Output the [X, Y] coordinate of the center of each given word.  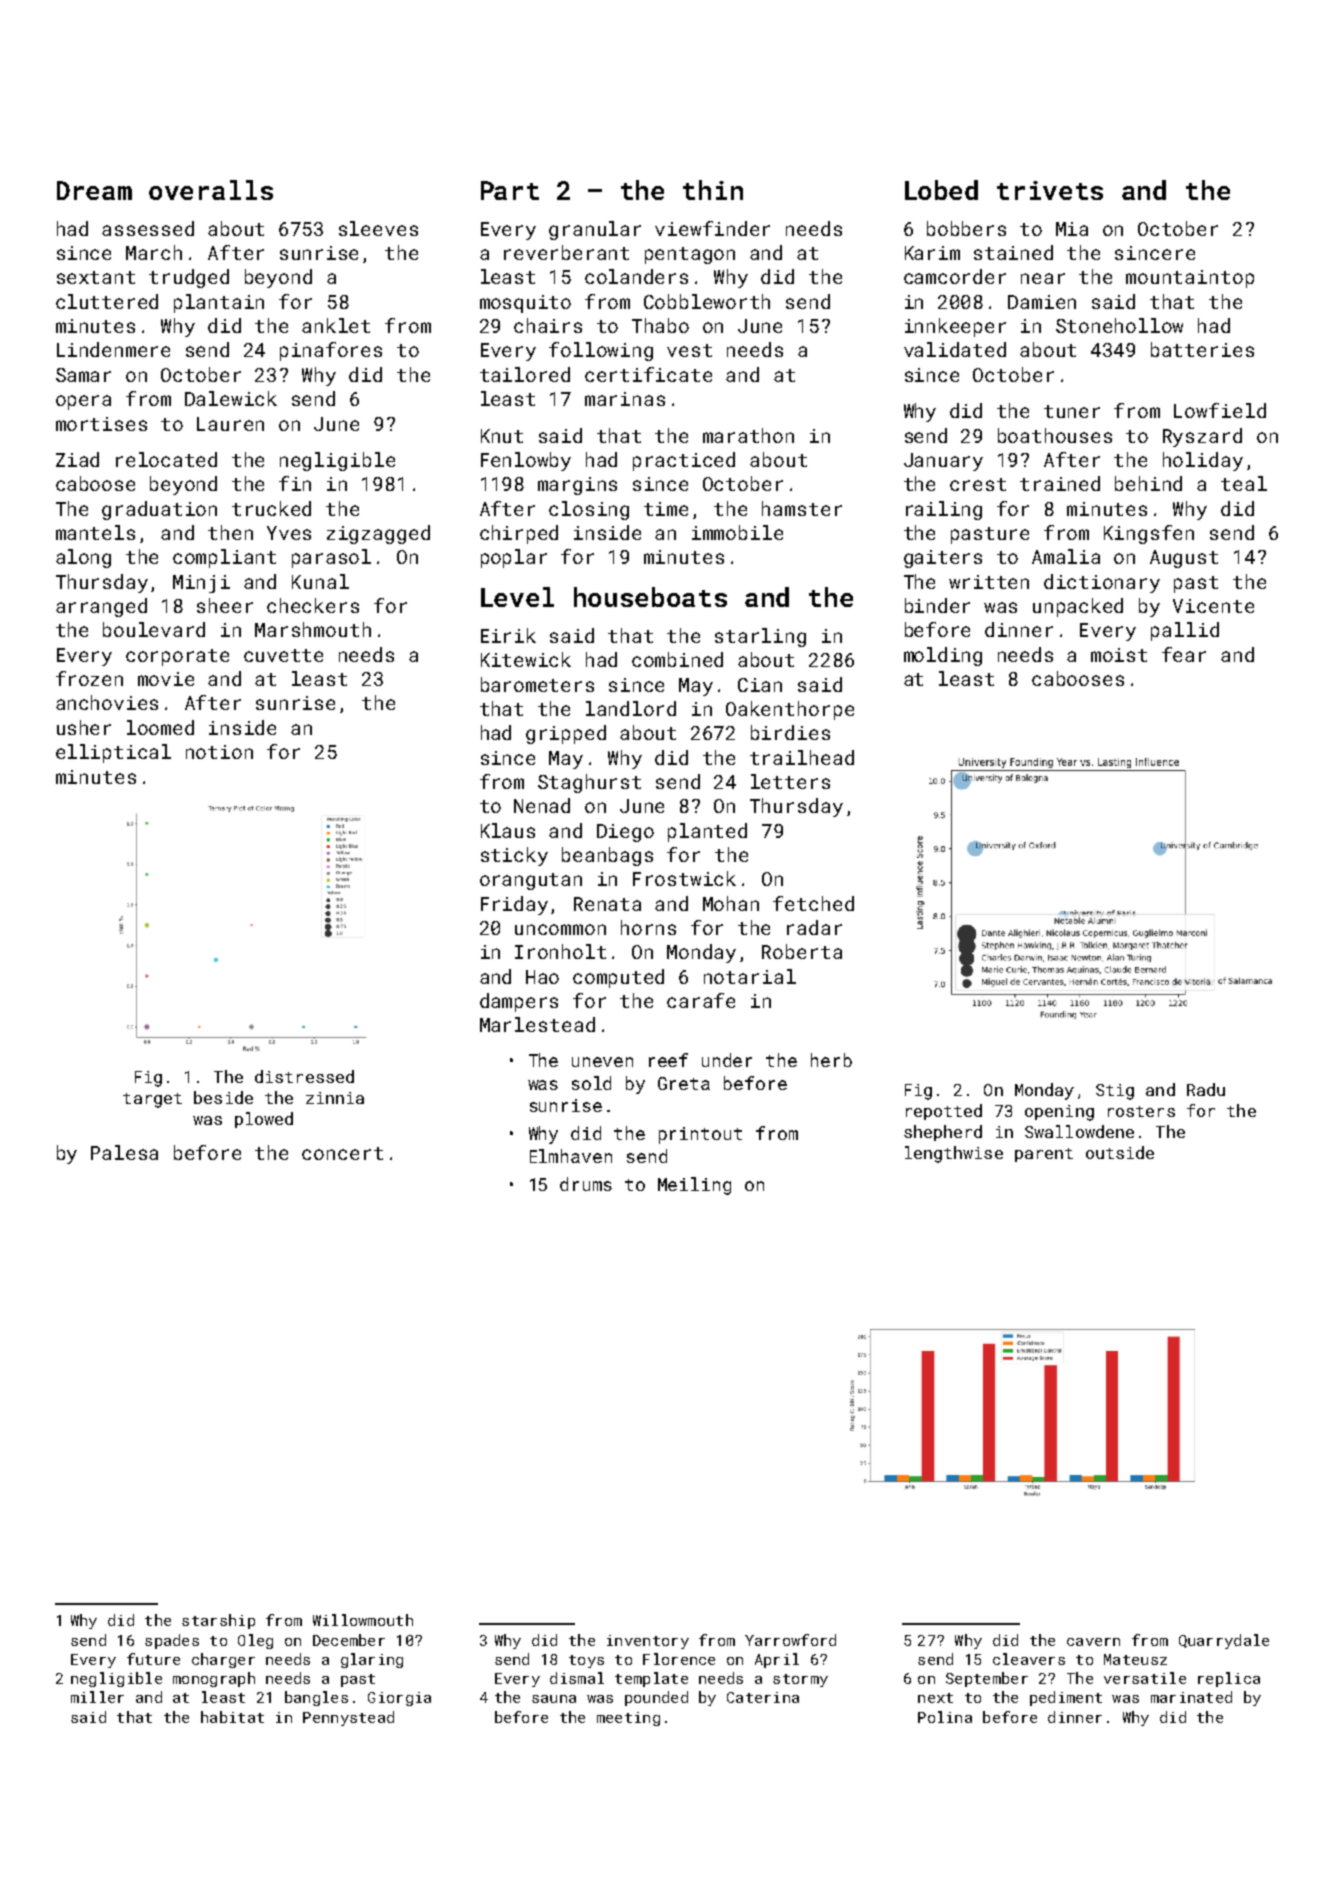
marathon [748, 435]
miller [97, 1697]
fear [1184, 654]
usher [84, 727]
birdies [790, 732]
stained [1013, 252]
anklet [336, 325]
